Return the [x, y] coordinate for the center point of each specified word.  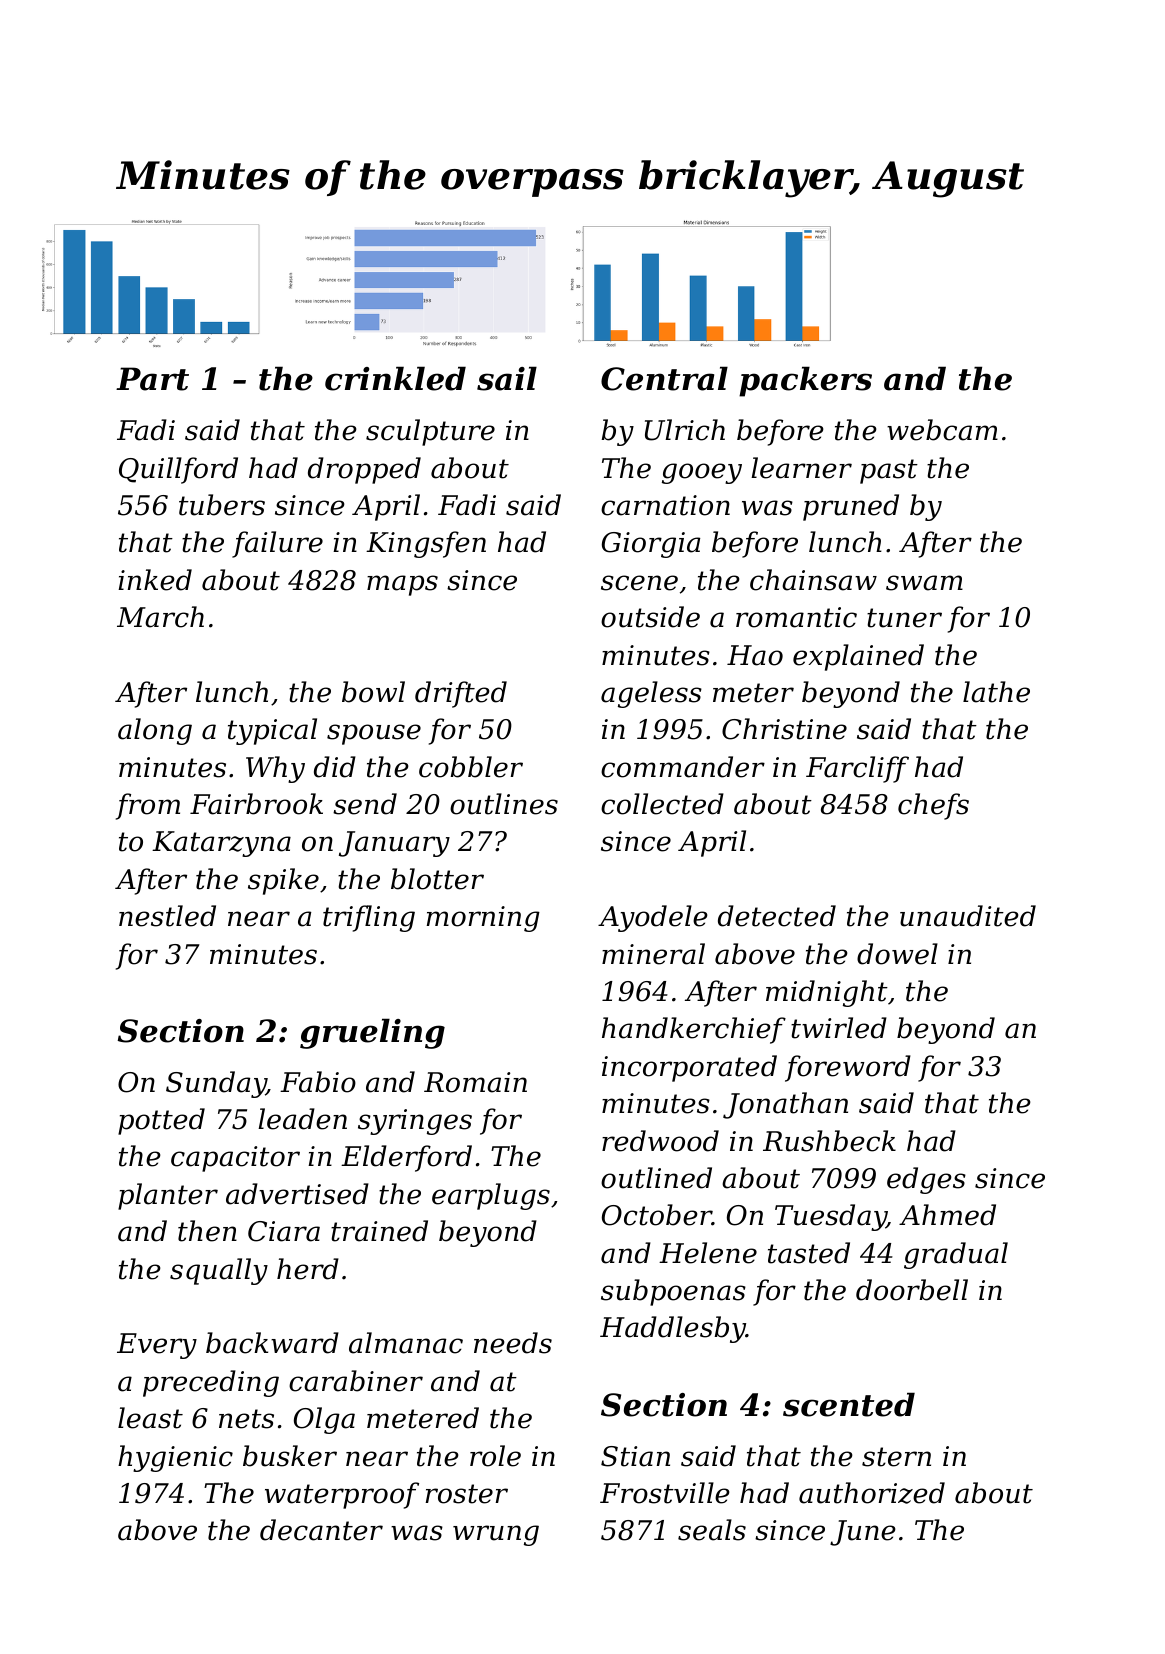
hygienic [175, 1458]
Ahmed [947, 1215]
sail [507, 378]
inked [155, 580]
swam [924, 583]
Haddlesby [673, 1329]
